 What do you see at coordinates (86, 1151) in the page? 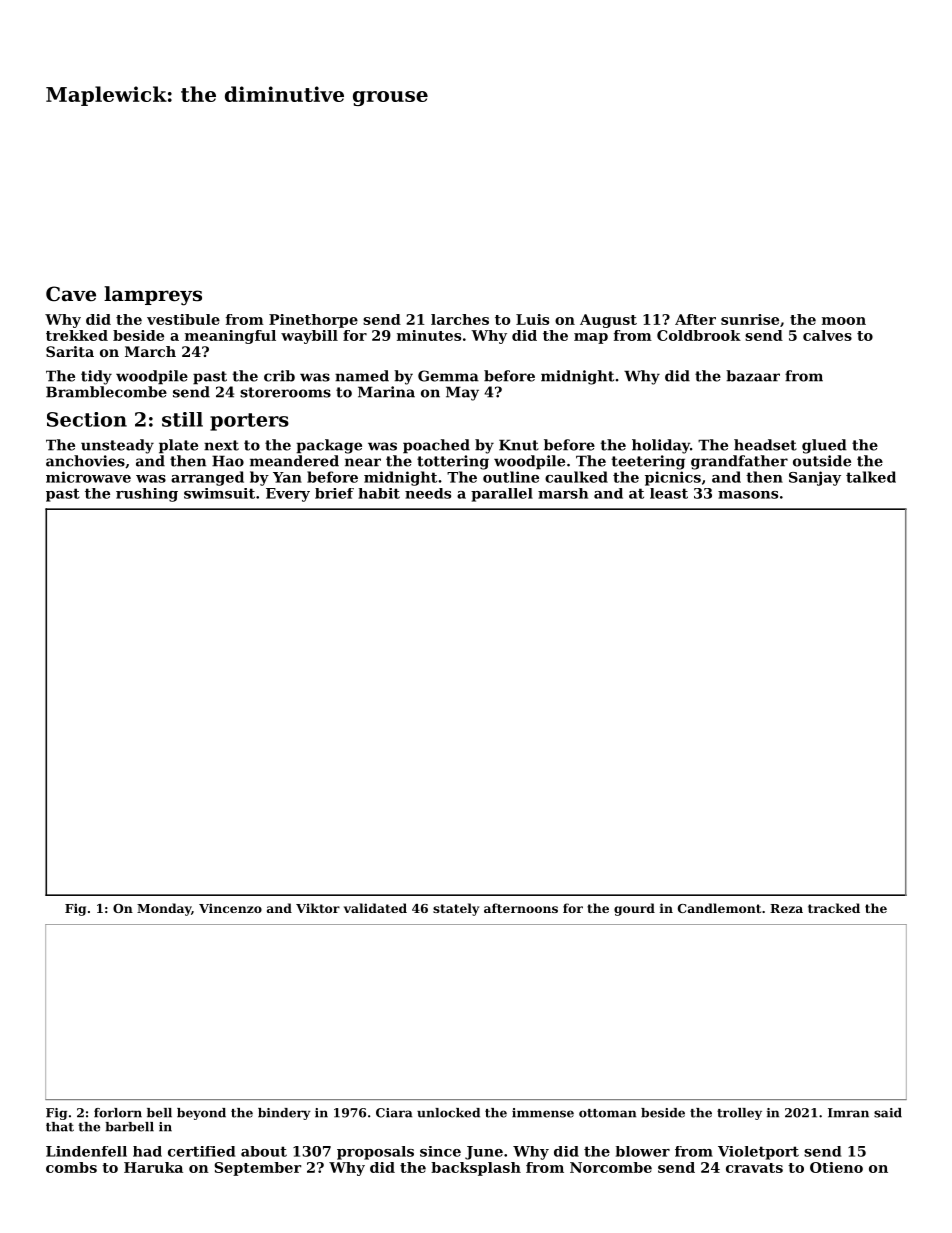
I see `Lindenfell` at bounding box center [86, 1151].
